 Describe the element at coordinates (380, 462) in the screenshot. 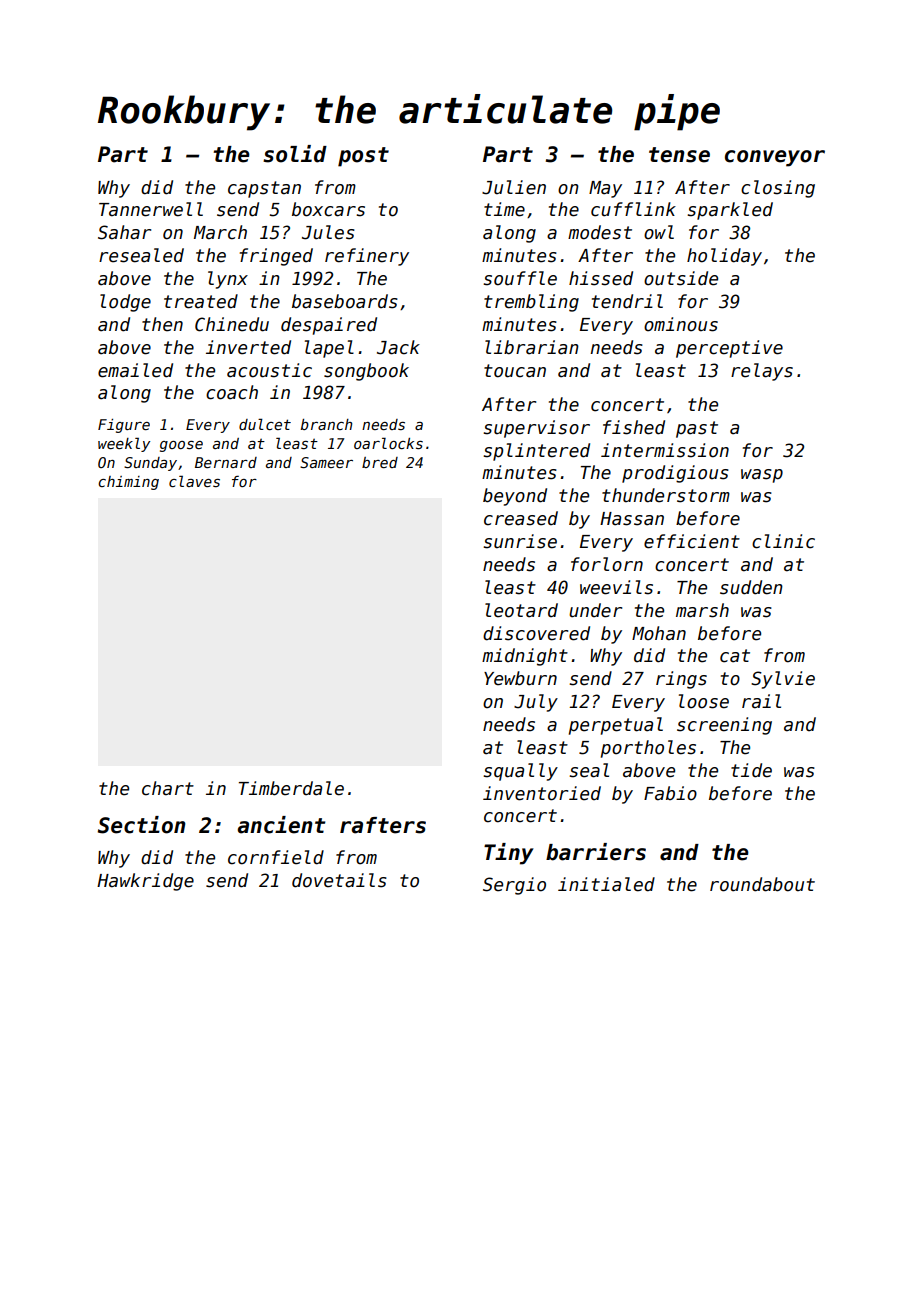

I see `bred` at that location.
